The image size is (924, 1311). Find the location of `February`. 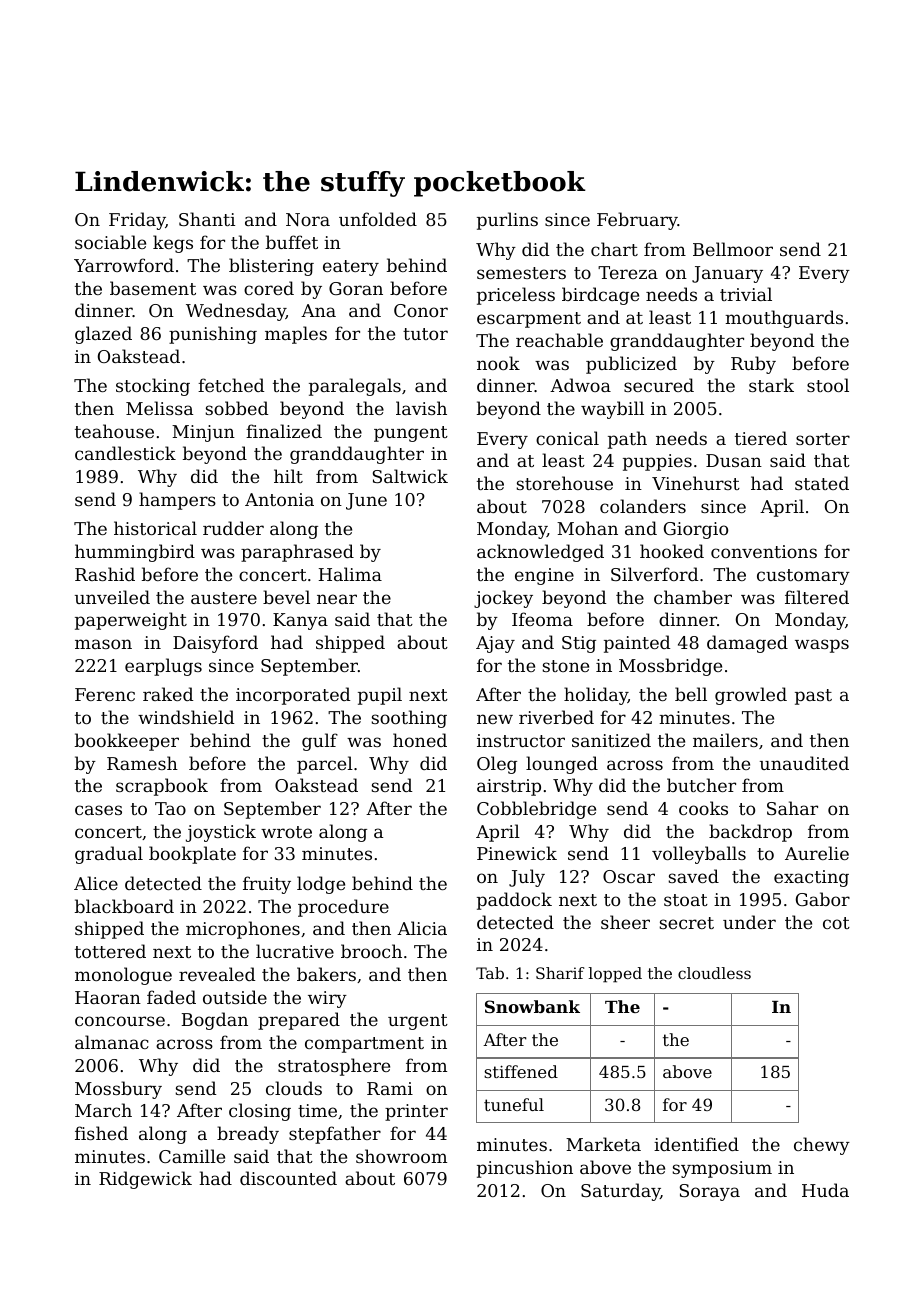

February is located at coordinates (637, 221).
